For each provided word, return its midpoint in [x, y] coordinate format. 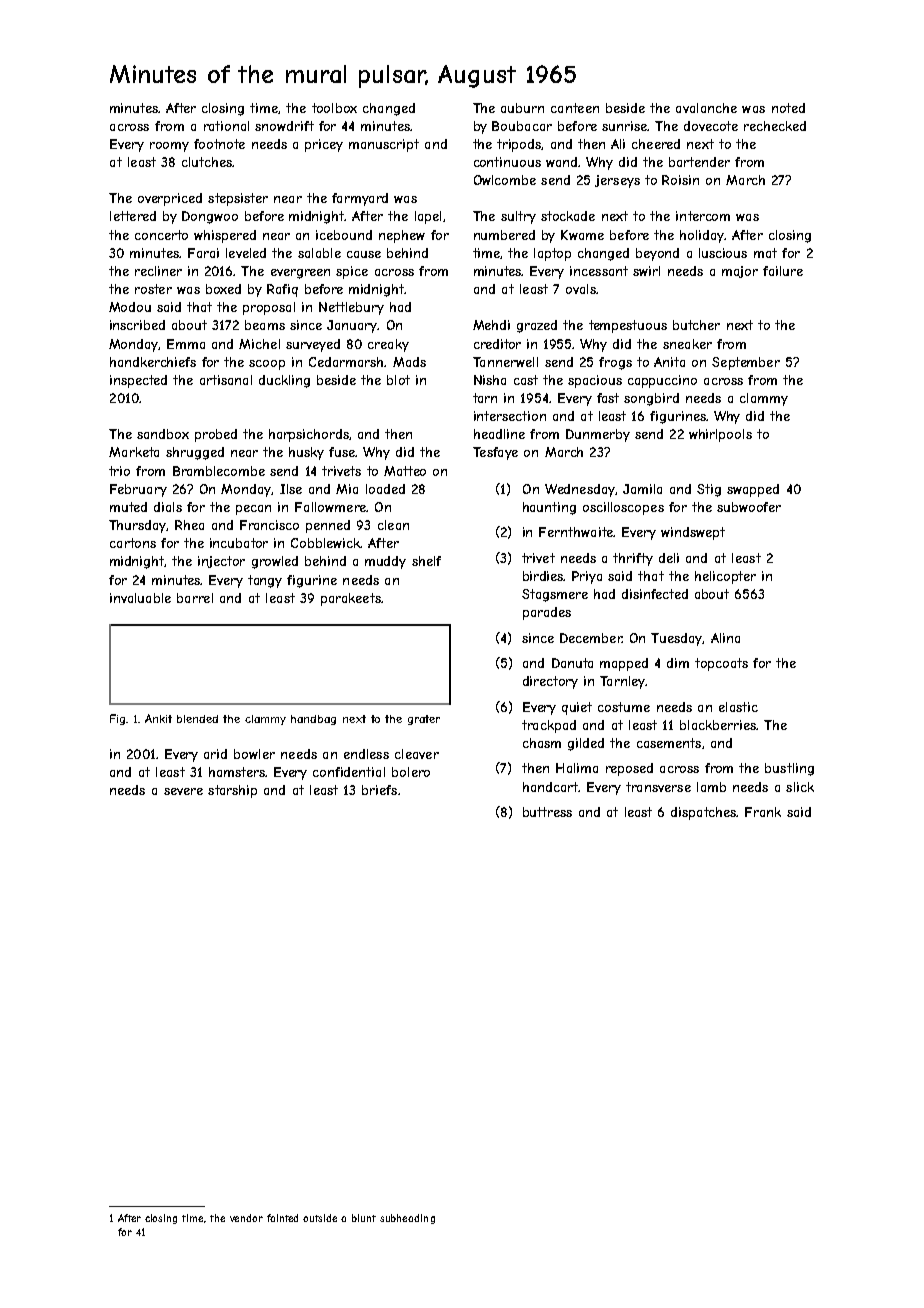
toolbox [334, 108]
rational [226, 126]
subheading [407, 1219]
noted [788, 108]
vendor [246, 1218]
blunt [364, 1218]
